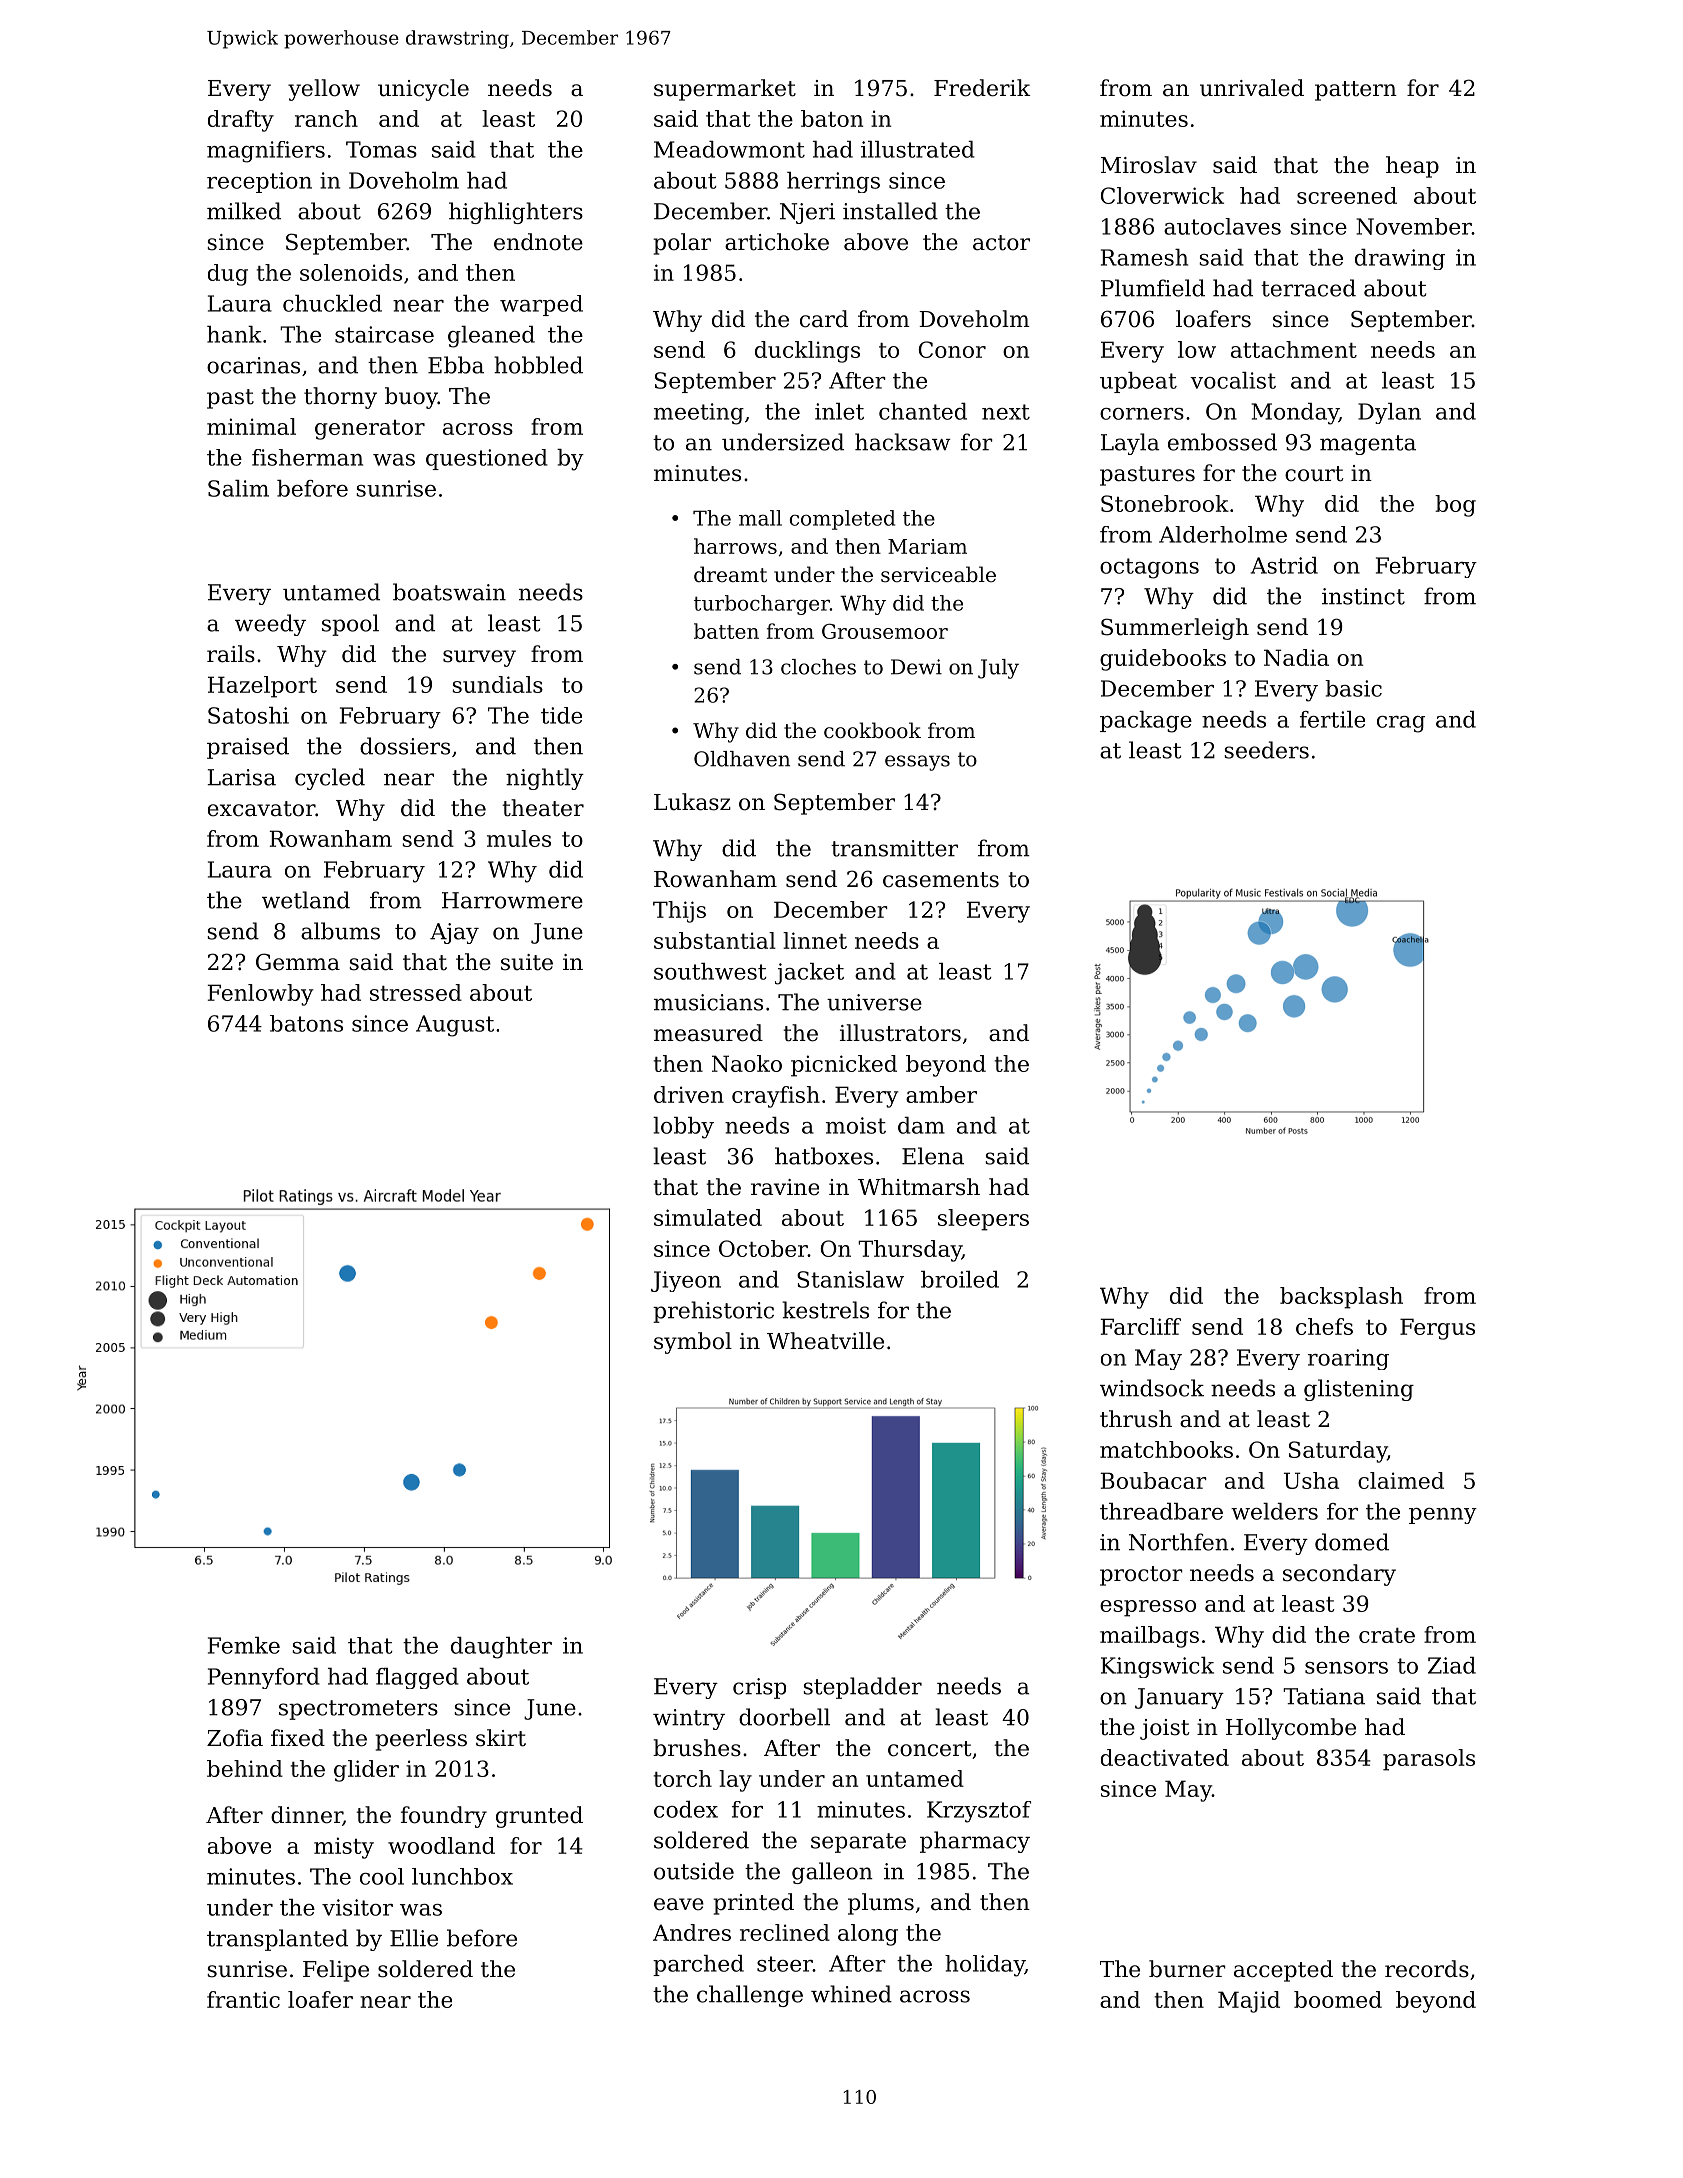 This screenshot has height=2178, width=1683. I want to click on seeders, so click(1266, 750).
